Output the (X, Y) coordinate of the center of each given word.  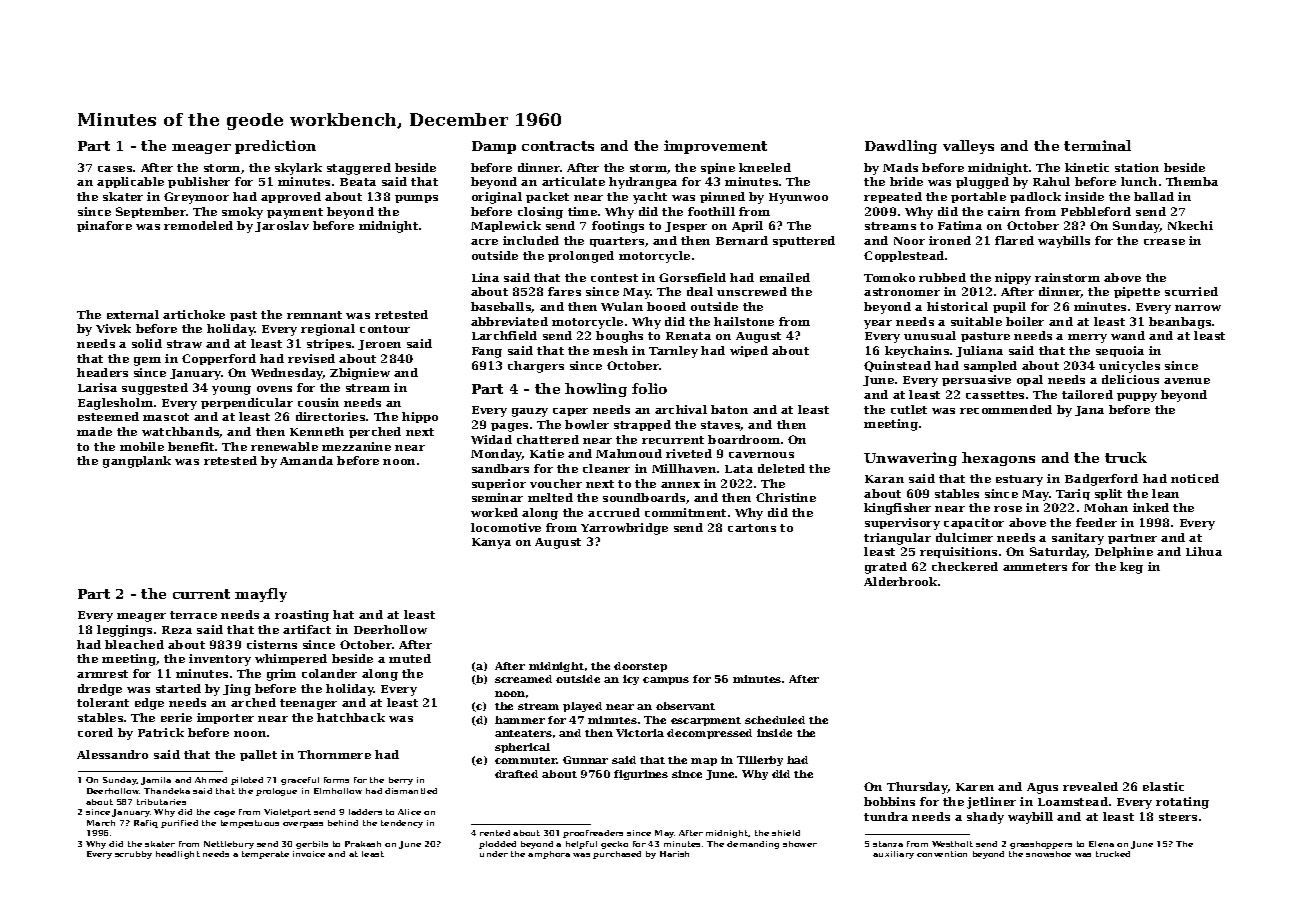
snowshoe (1048, 854)
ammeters (1035, 567)
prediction (275, 147)
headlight (178, 855)
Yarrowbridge (624, 529)
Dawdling (901, 147)
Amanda (306, 460)
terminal (1097, 145)
